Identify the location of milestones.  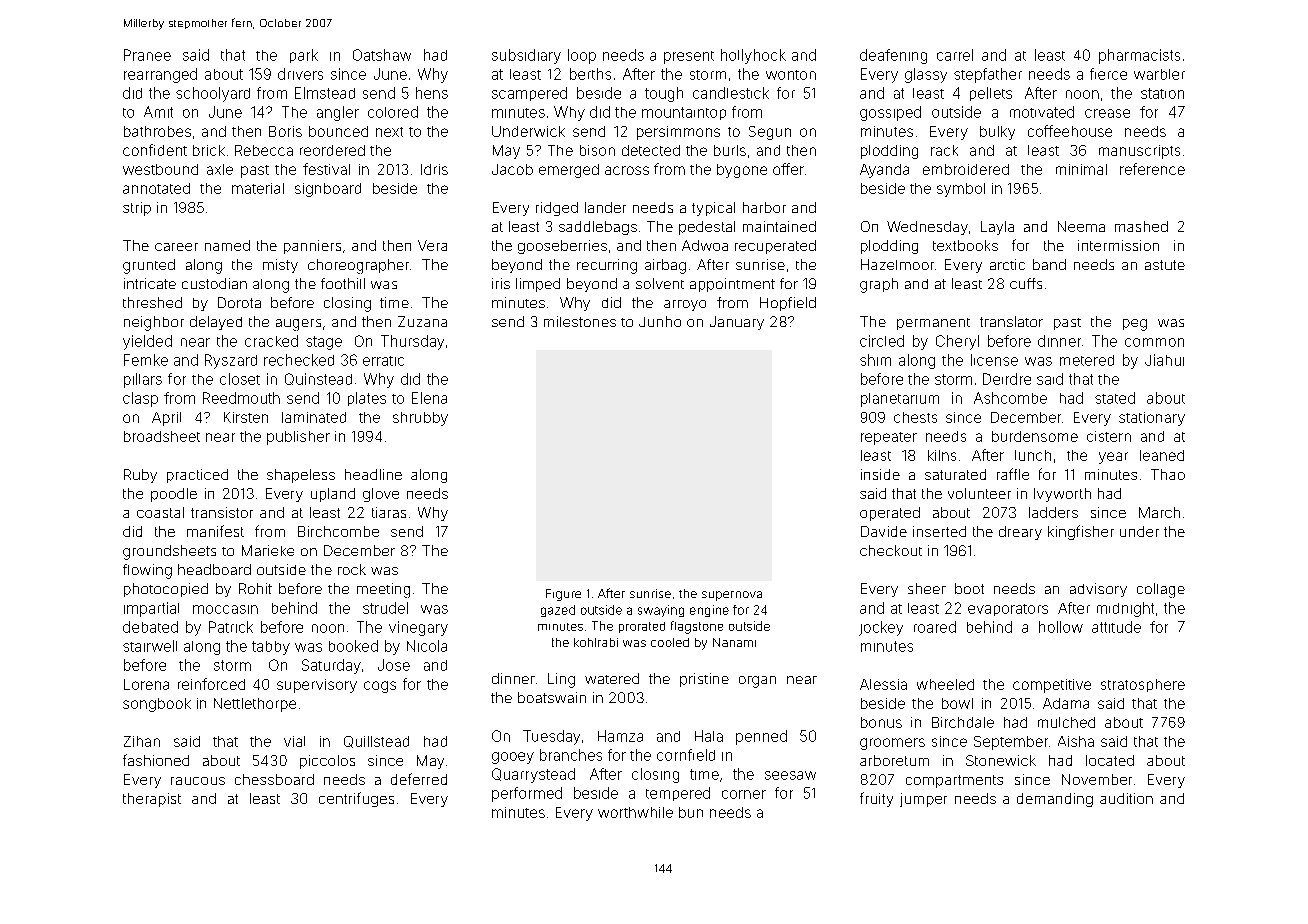
(580, 321).
